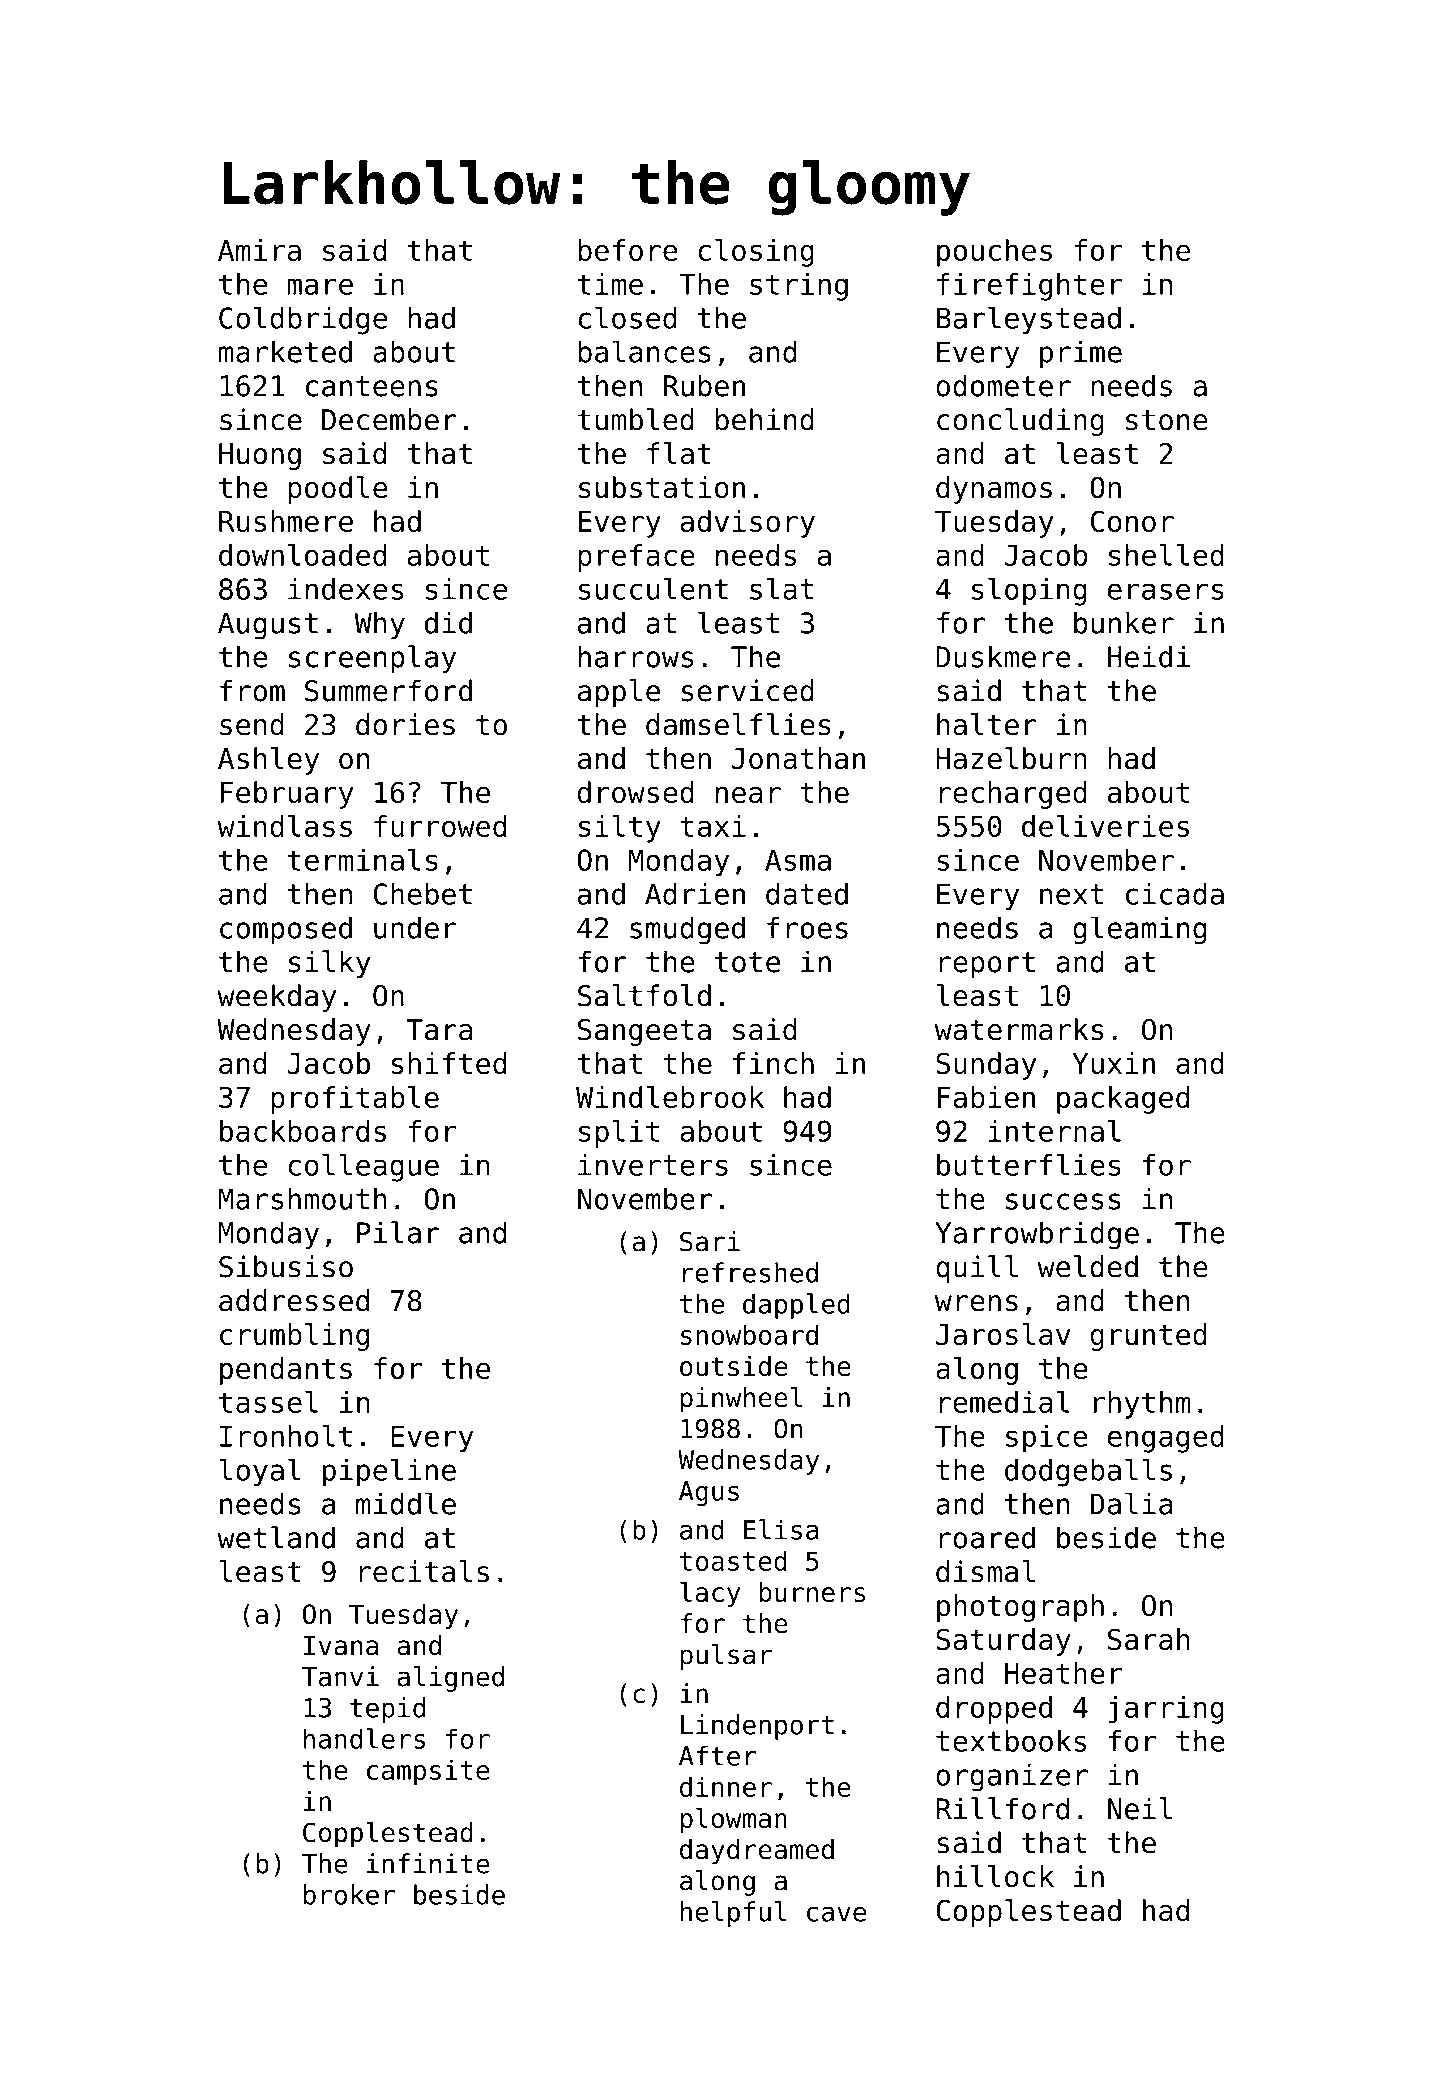 Image resolution: width=1450 pixels, height=2100 pixels. Describe the element at coordinates (285, 351) in the screenshot. I see `marketed` at that location.
